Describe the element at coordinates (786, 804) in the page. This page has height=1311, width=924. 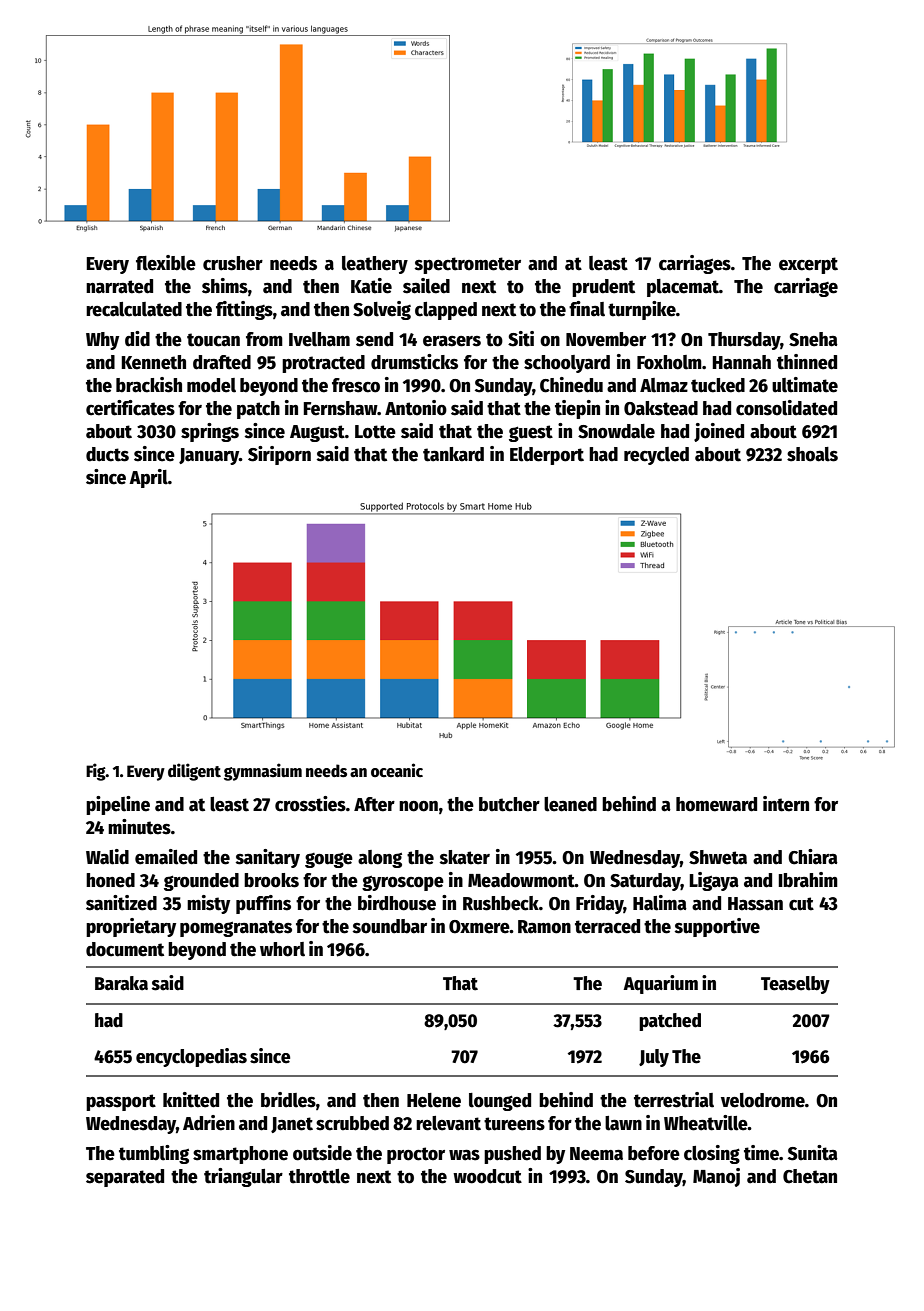
I see `intern` at that location.
